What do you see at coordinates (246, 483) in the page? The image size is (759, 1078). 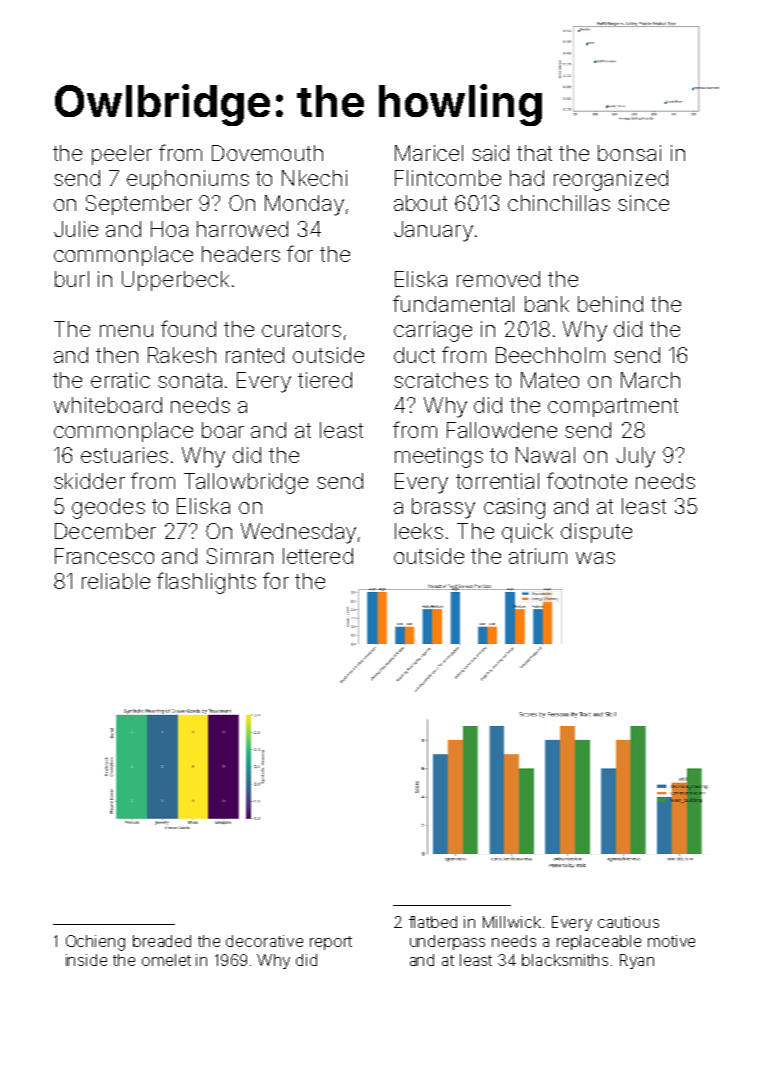 I see `Tallowbridge` at bounding box center [246, 483].
